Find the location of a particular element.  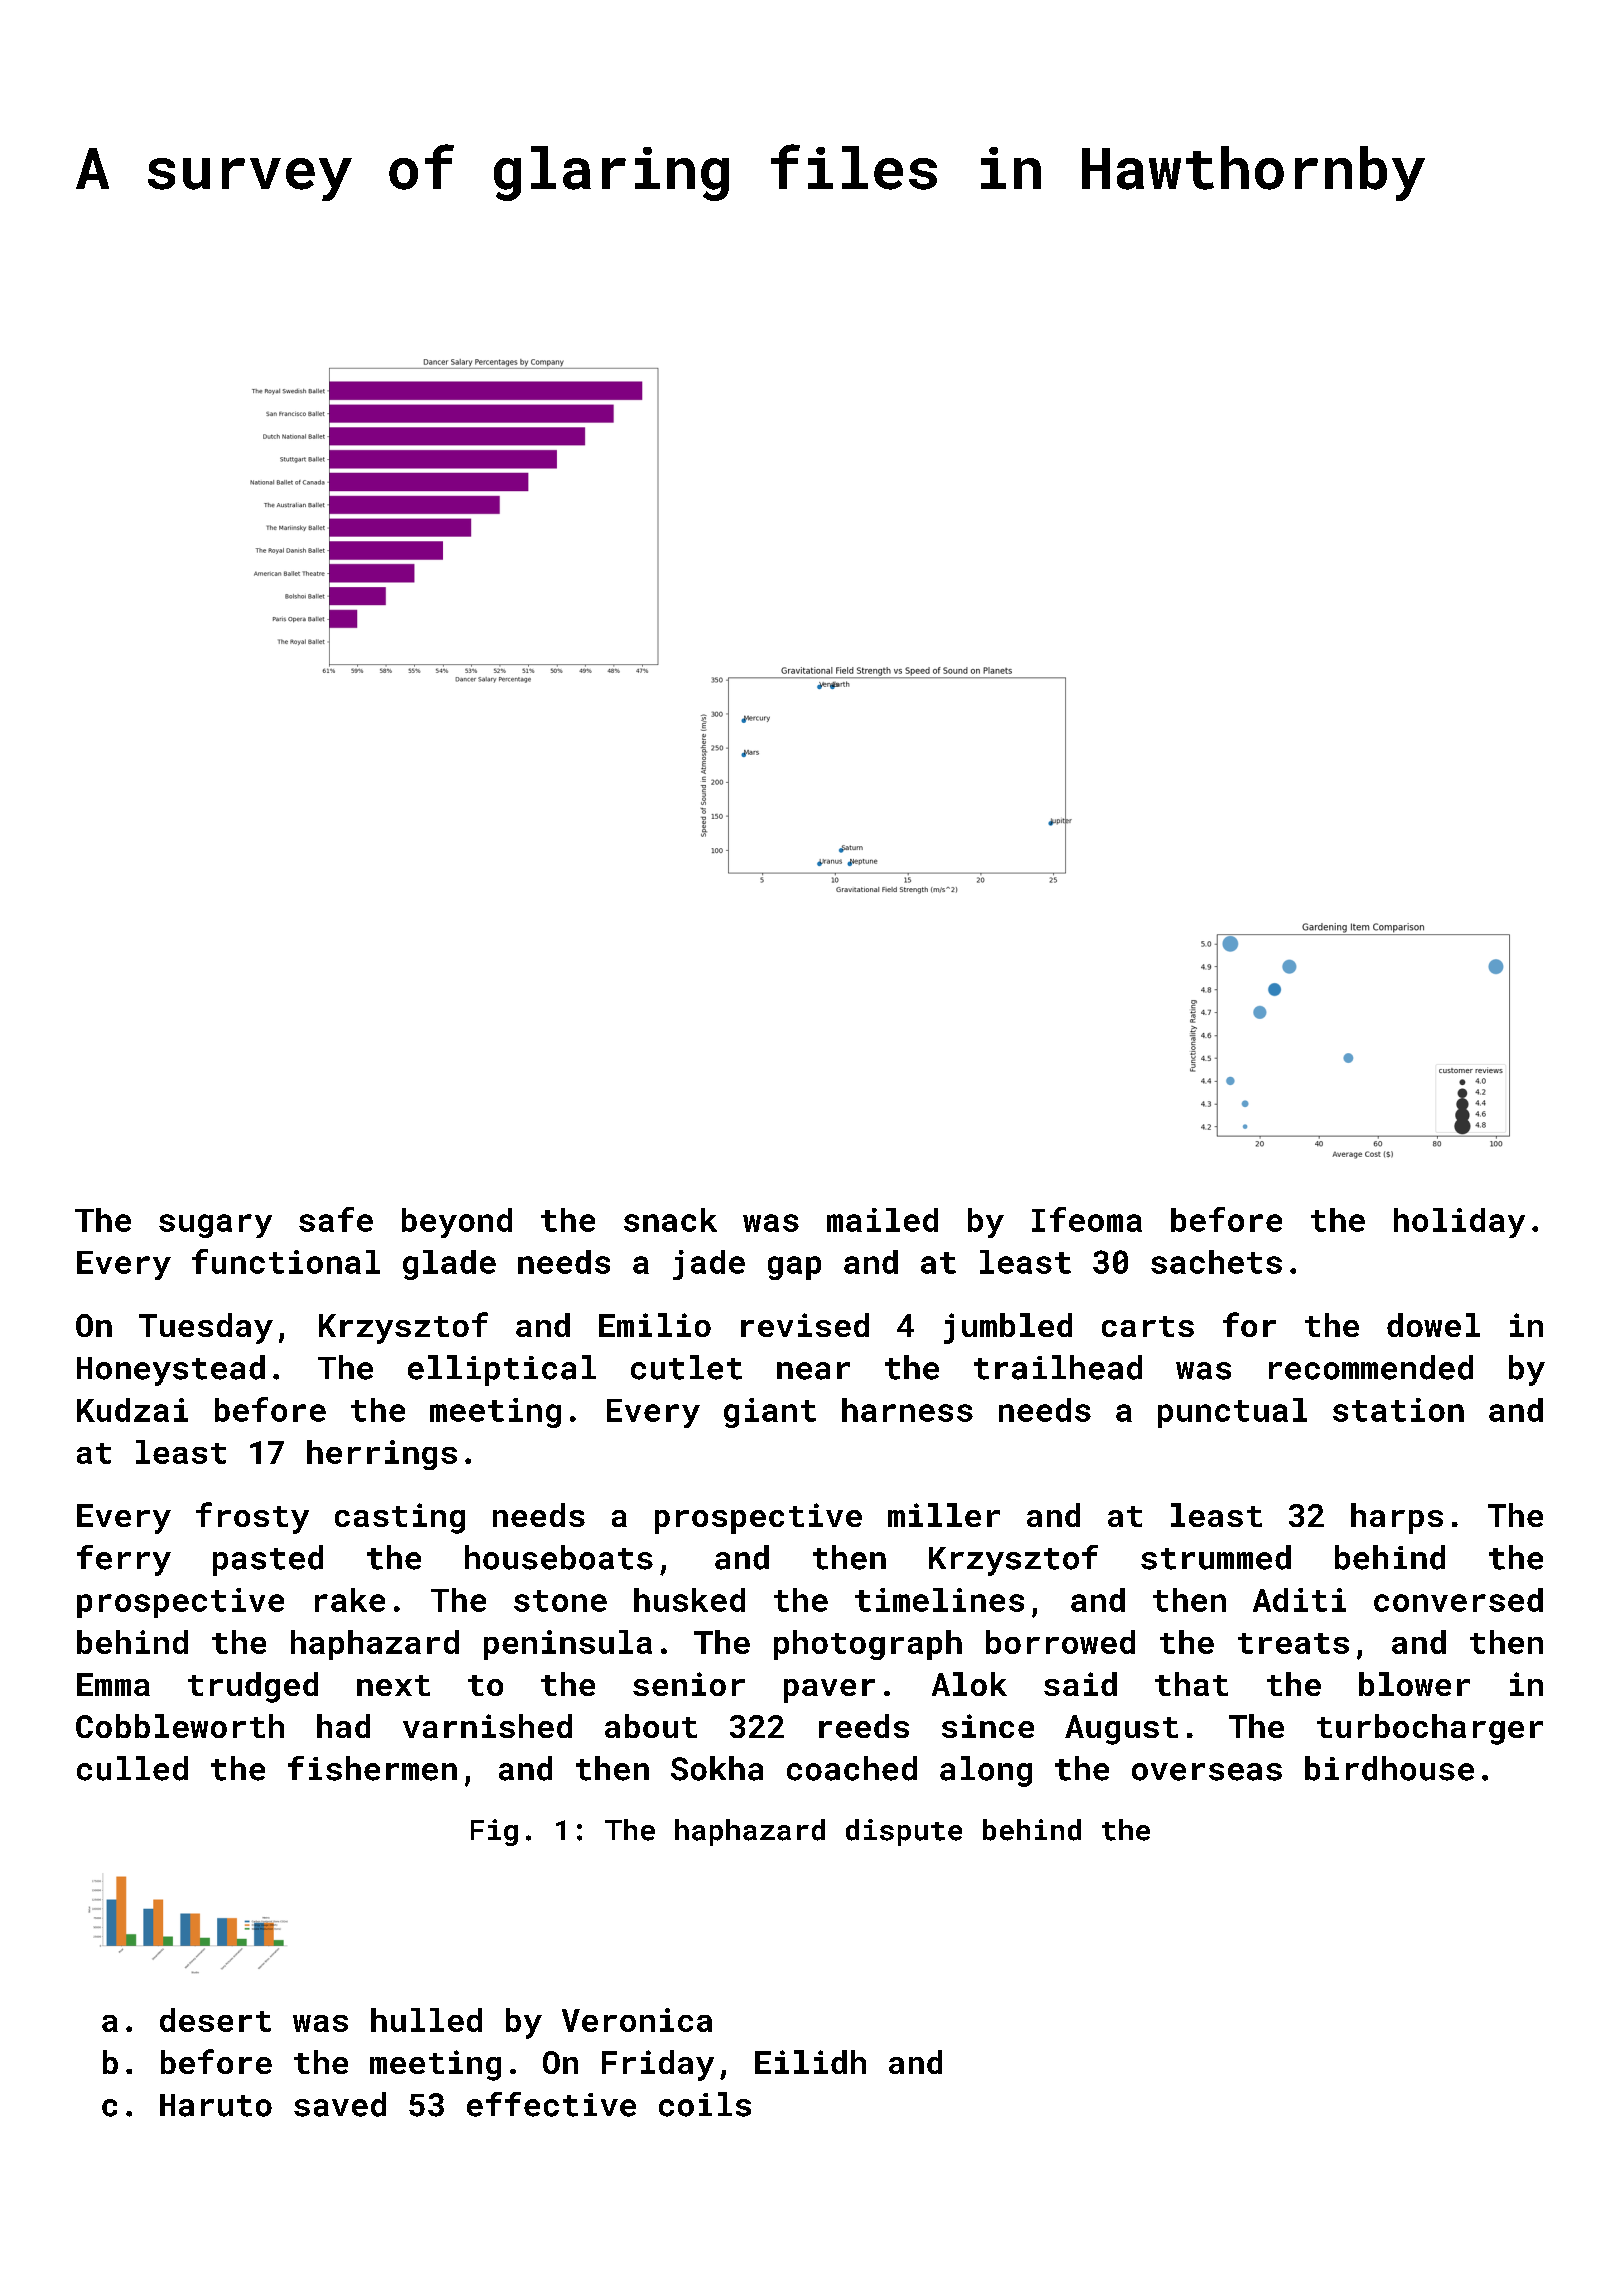

snack is located at coordinates (670, 1220).
